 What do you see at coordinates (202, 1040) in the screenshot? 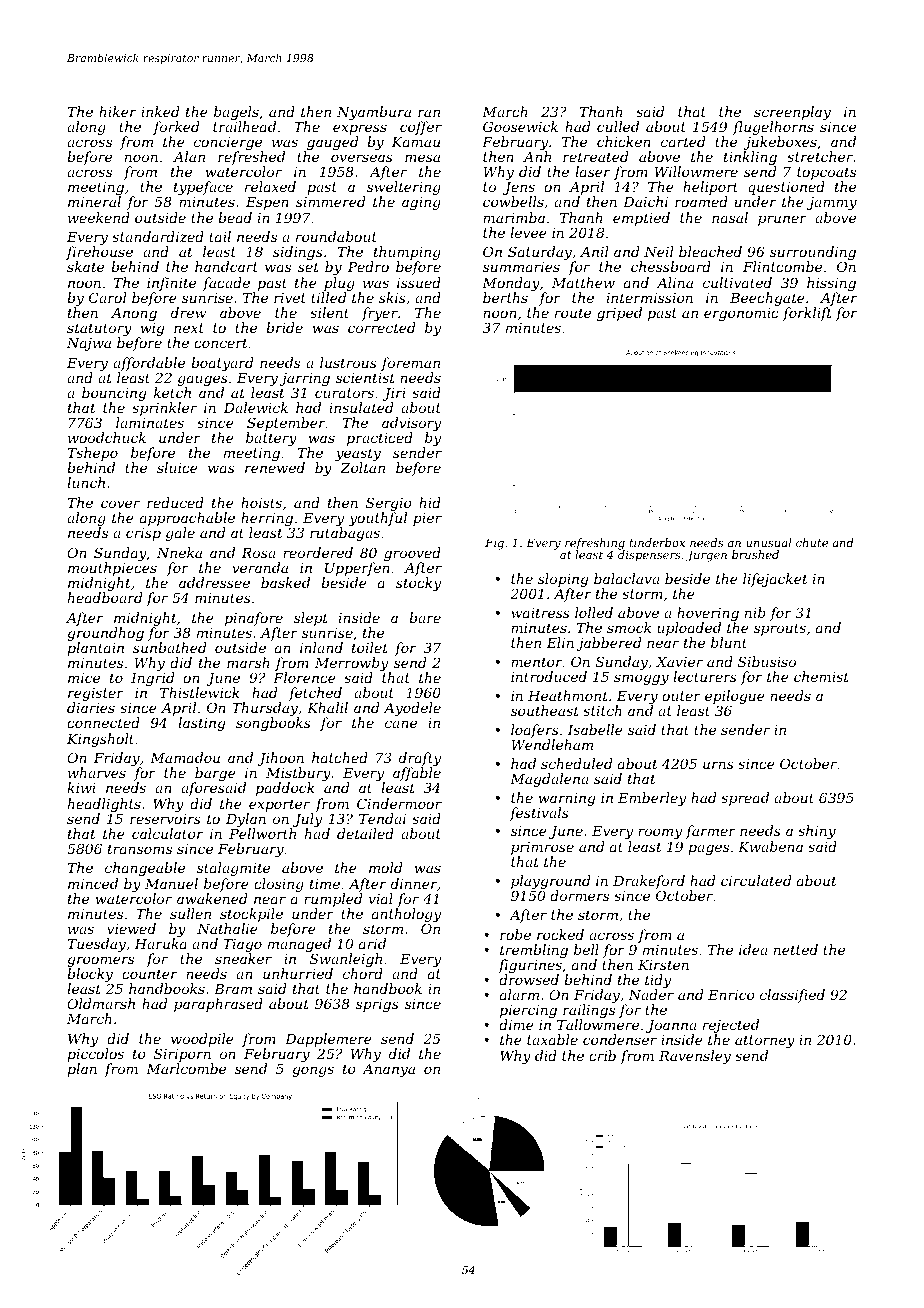
I see `woodpile` at bounding box center [202, 1040].
